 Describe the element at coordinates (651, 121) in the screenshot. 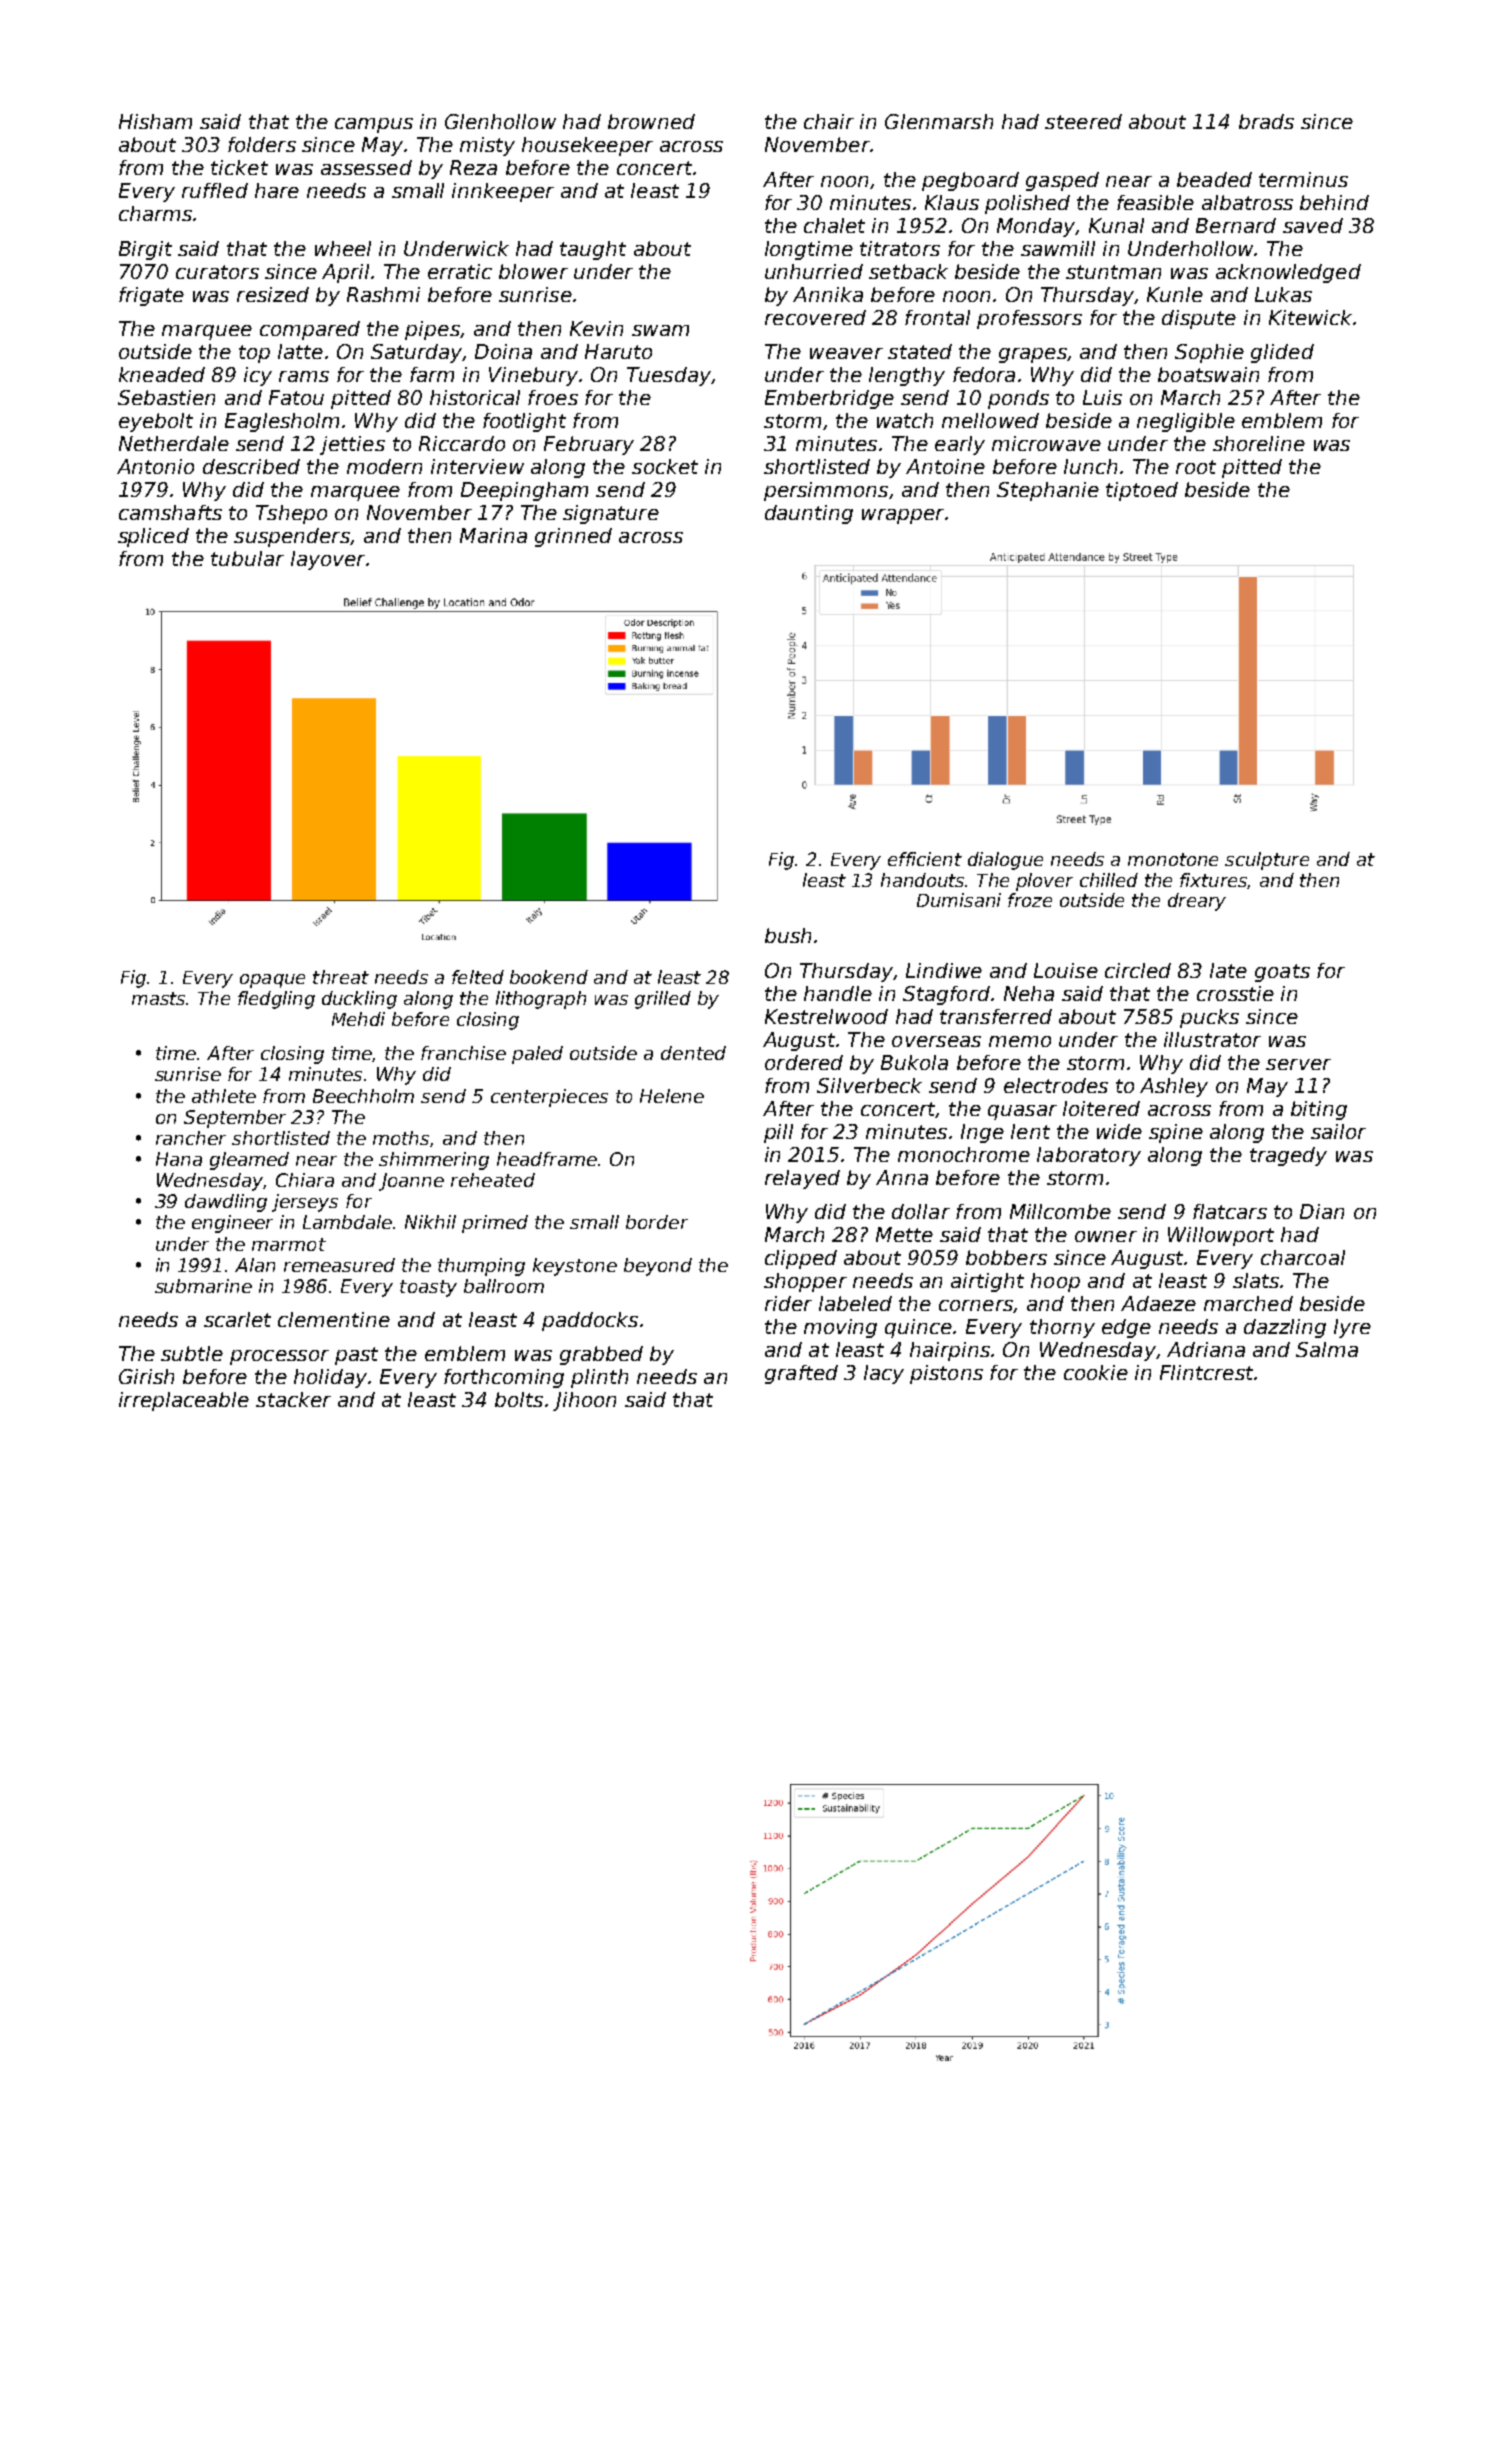

I see `browned` at that location.
